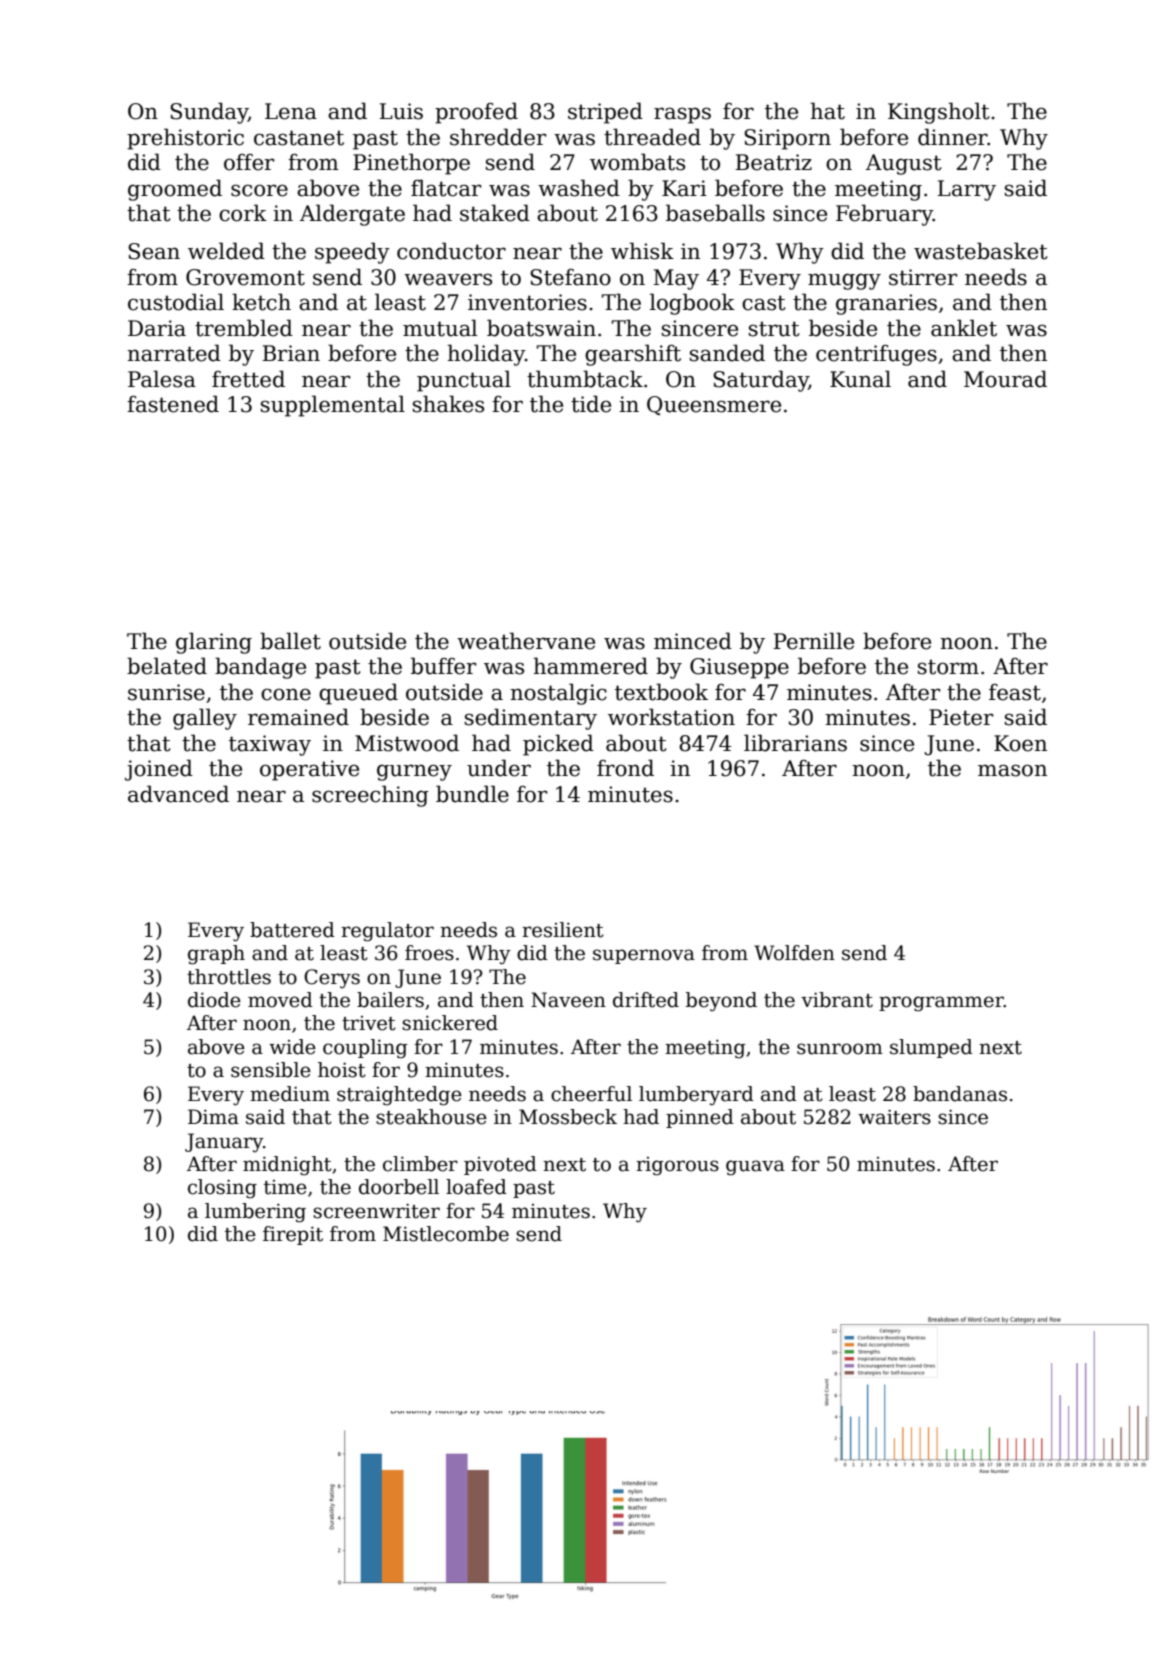 The width and height of the screenshot is (1175, 1662). What do you see at coordinates (185, 139) in the screenshot?
I see `prehistoric` at bounding box center [185, 139].
